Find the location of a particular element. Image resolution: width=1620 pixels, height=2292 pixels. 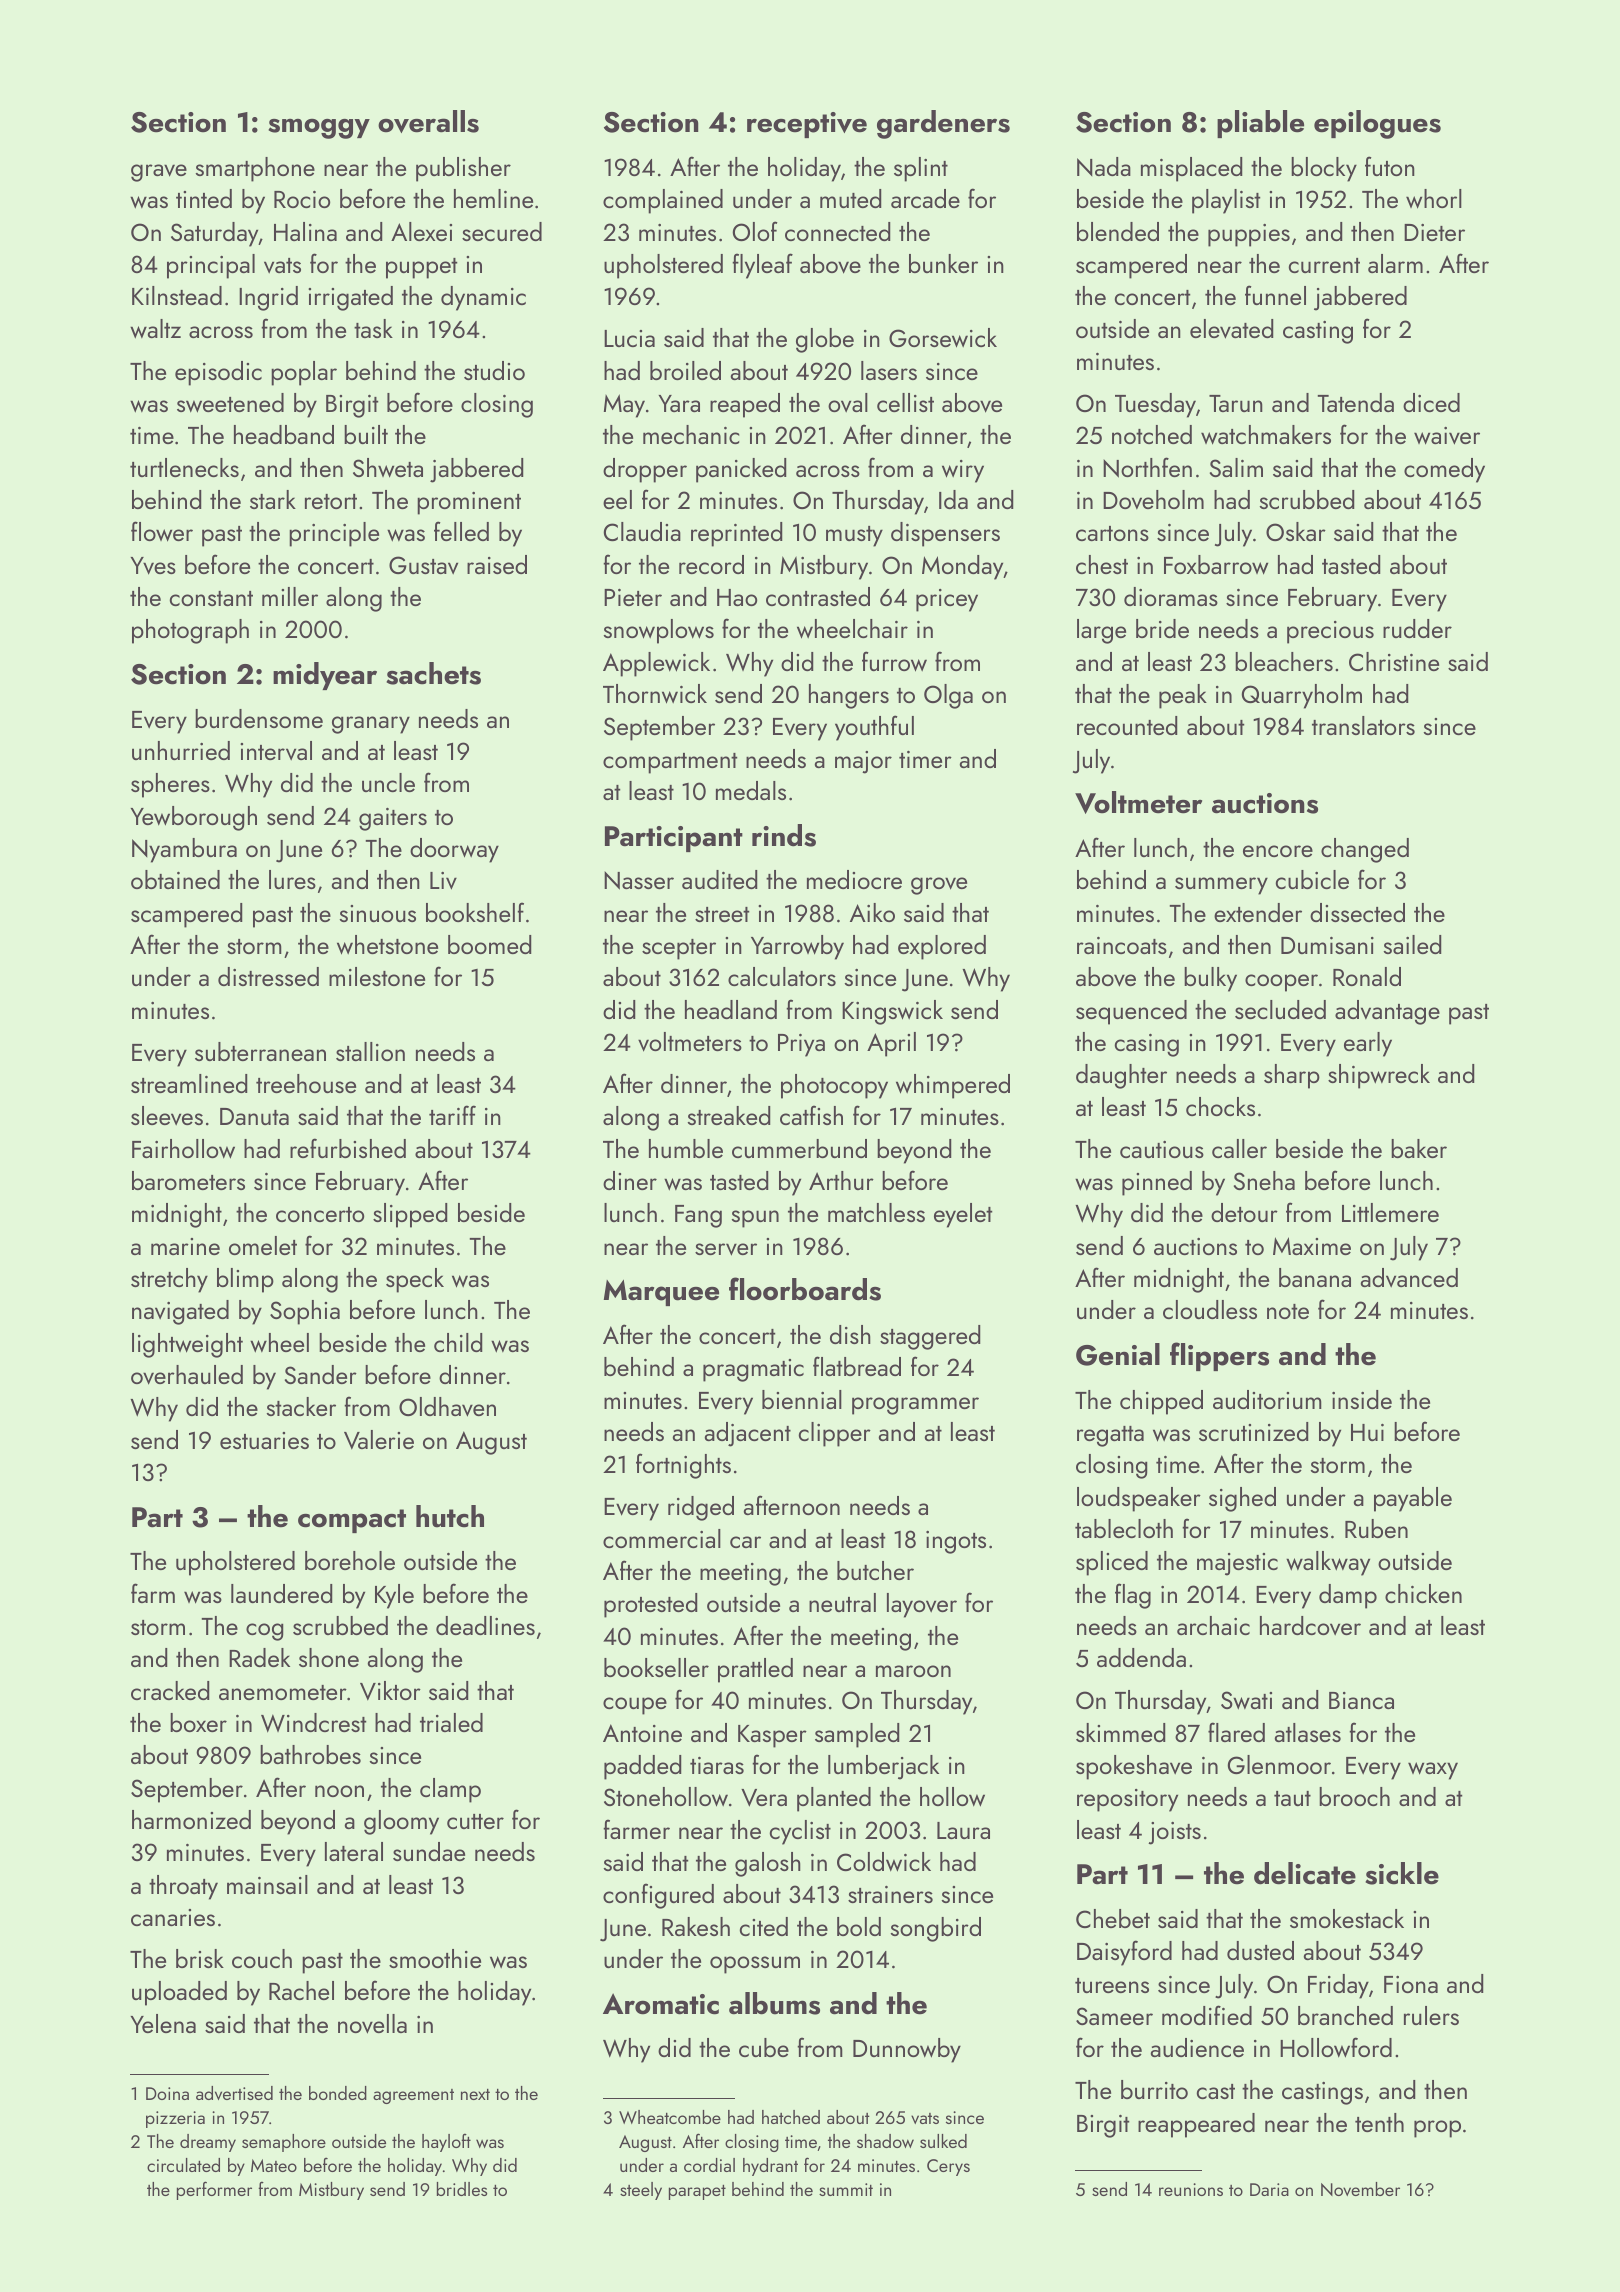

obtained is located at coordinates (175, 879).
